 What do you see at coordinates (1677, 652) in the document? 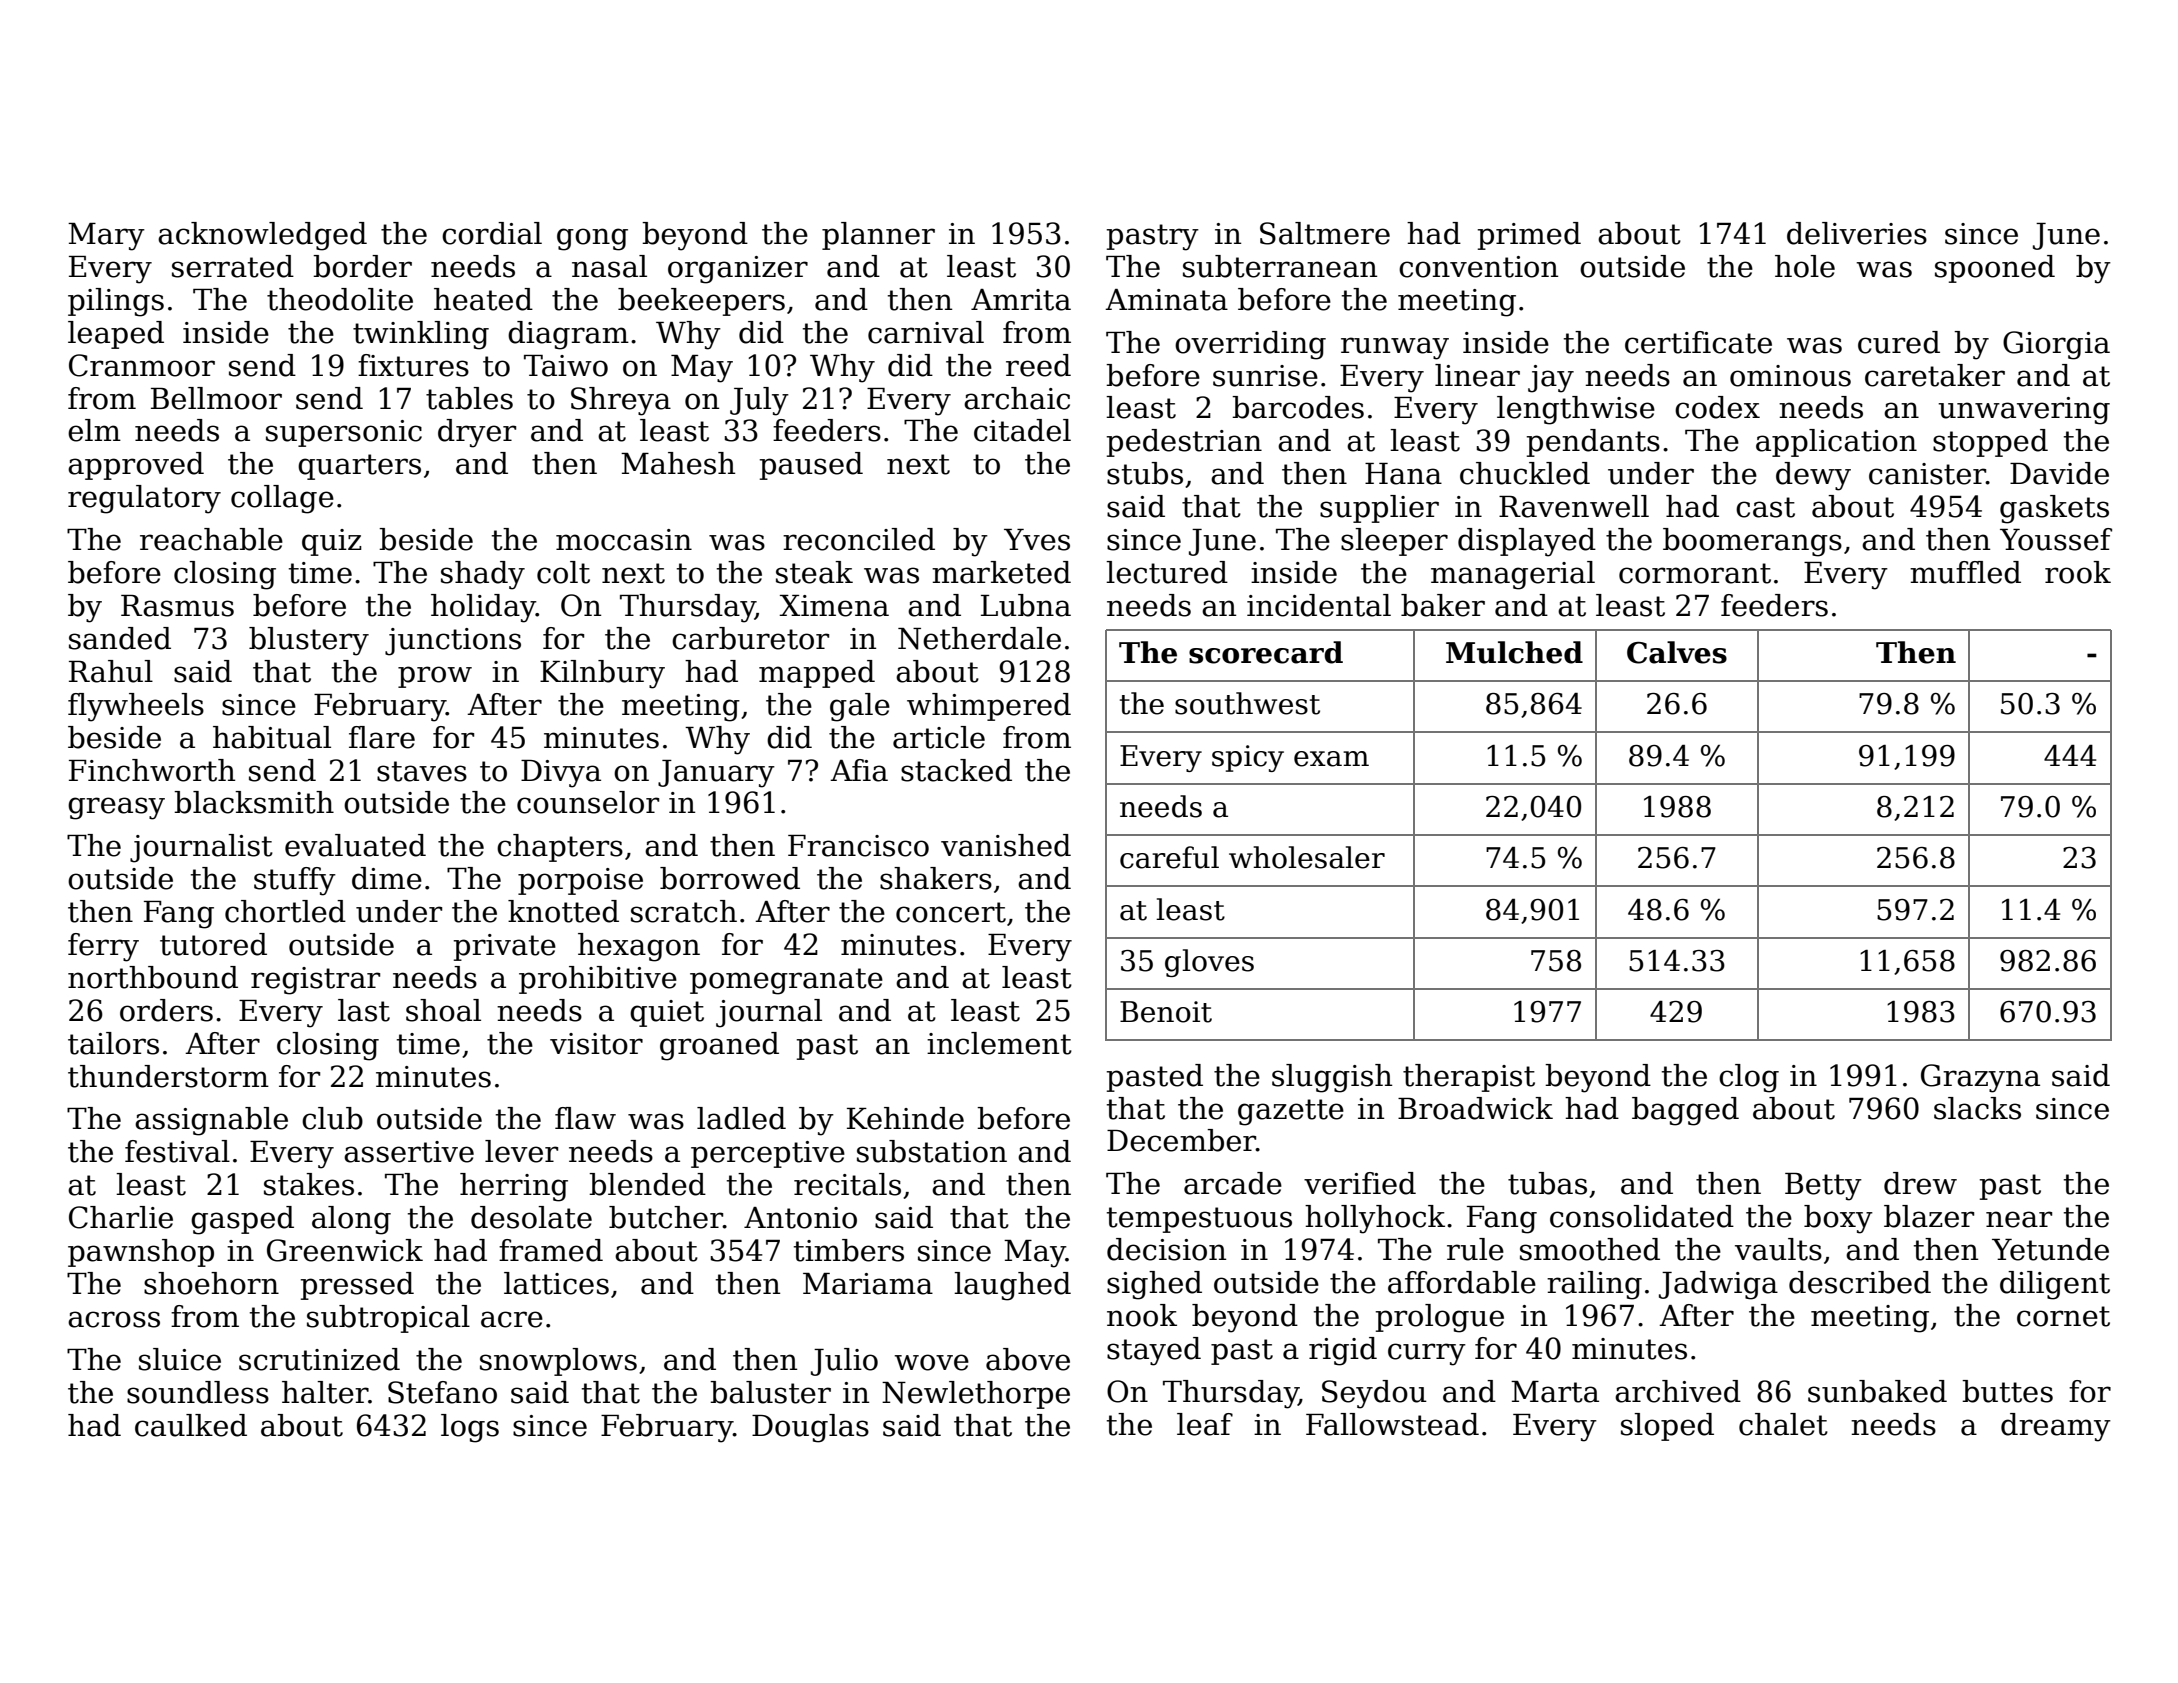
I see `Calves` at bounding box center [1677, 652].
